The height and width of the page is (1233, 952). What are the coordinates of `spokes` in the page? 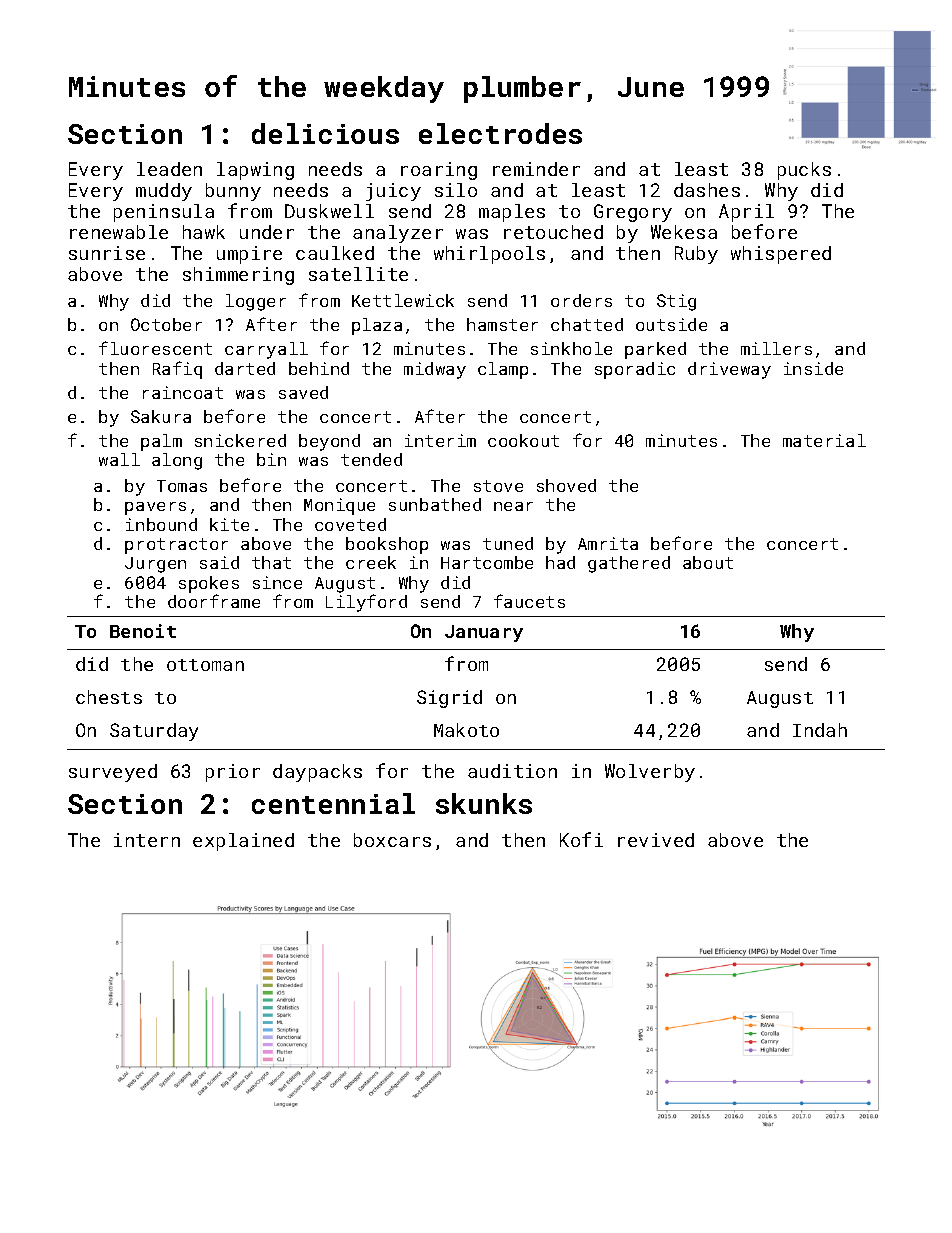 It's located at (209, 584).
